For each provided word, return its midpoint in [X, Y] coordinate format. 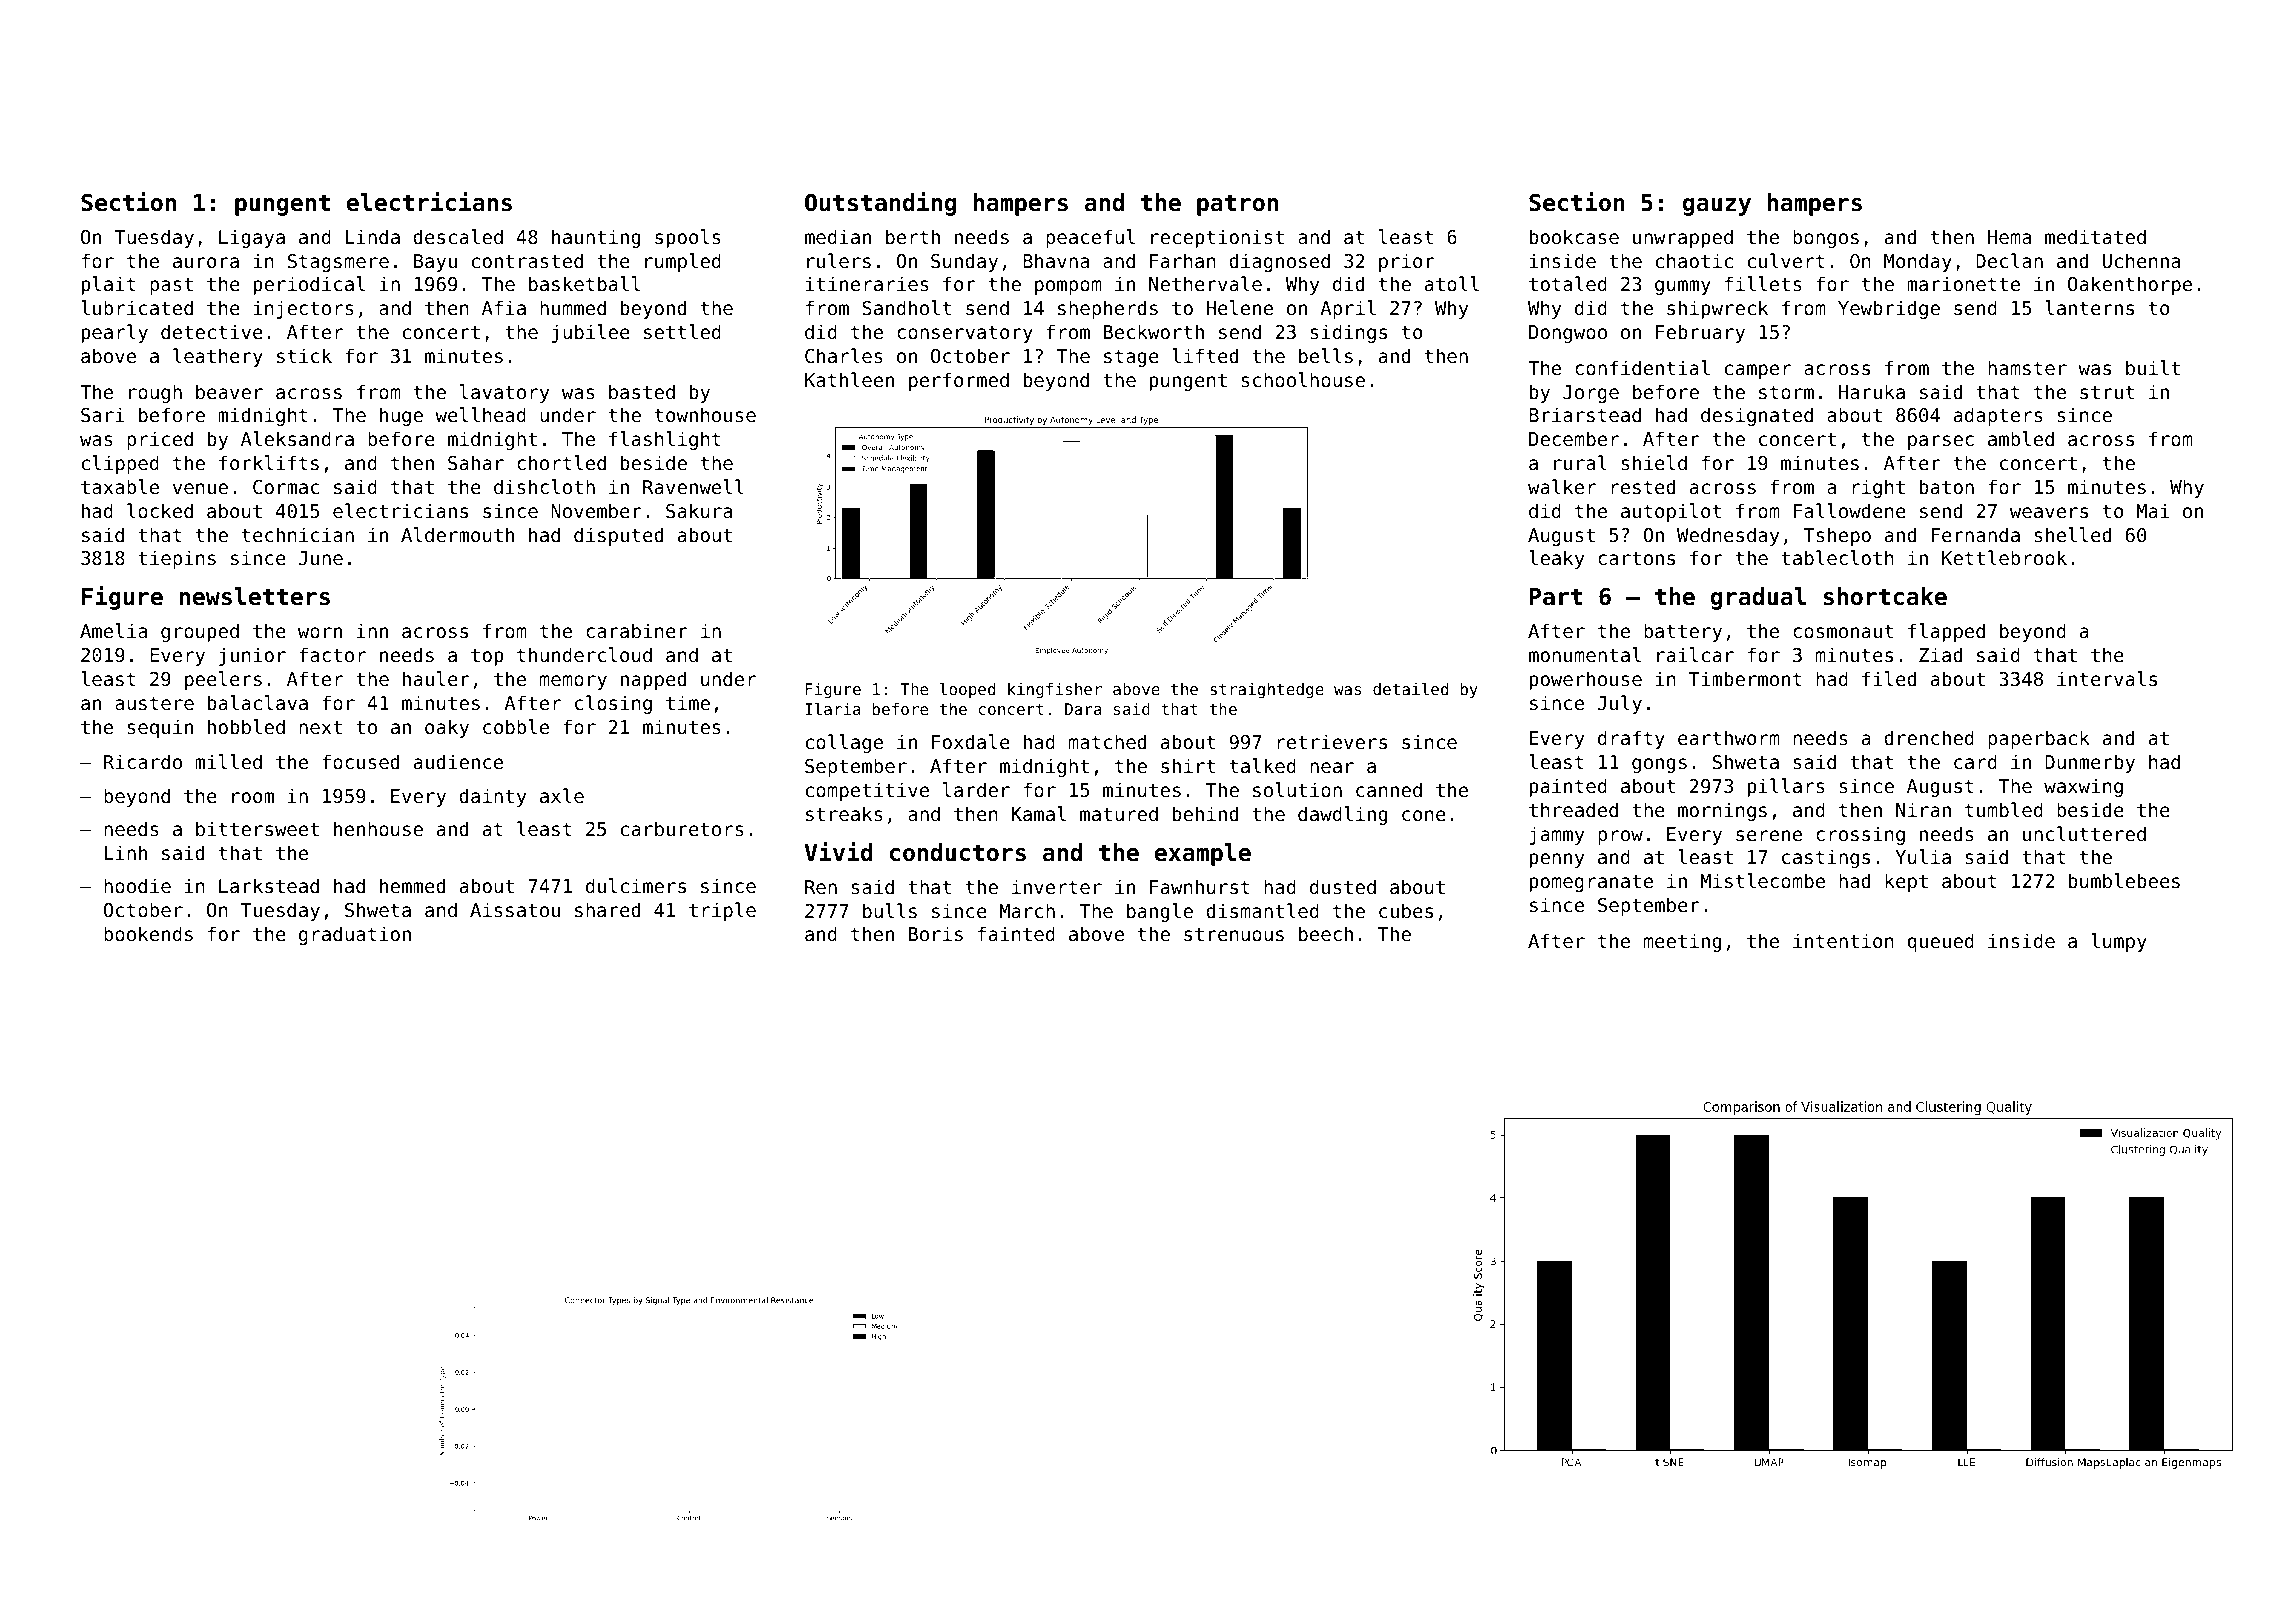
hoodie [137, 885]
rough [155, 393]
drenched [1929, 737]
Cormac [286, 487]
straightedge [1267, 691]
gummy [1683, 287]
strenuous [1234, 934]
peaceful [1090, 238]
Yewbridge [1889, 309]
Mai [2153, 510]
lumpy [2119, 942]
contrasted [527, 260]
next [320, 727]
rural [1580, 462]
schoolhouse [1303, 379]
